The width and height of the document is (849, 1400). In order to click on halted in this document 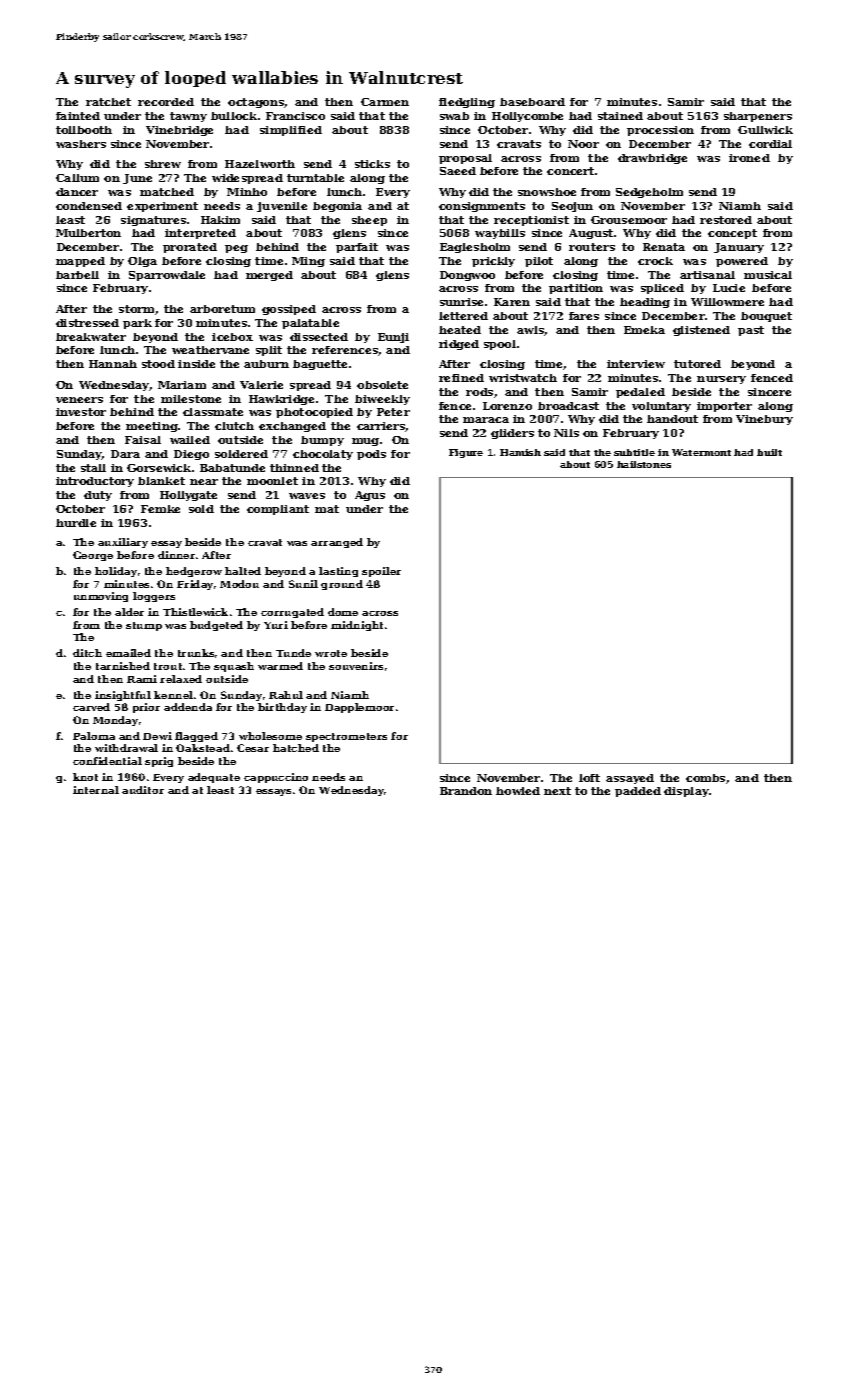, I will do `click(243, 571)`.
